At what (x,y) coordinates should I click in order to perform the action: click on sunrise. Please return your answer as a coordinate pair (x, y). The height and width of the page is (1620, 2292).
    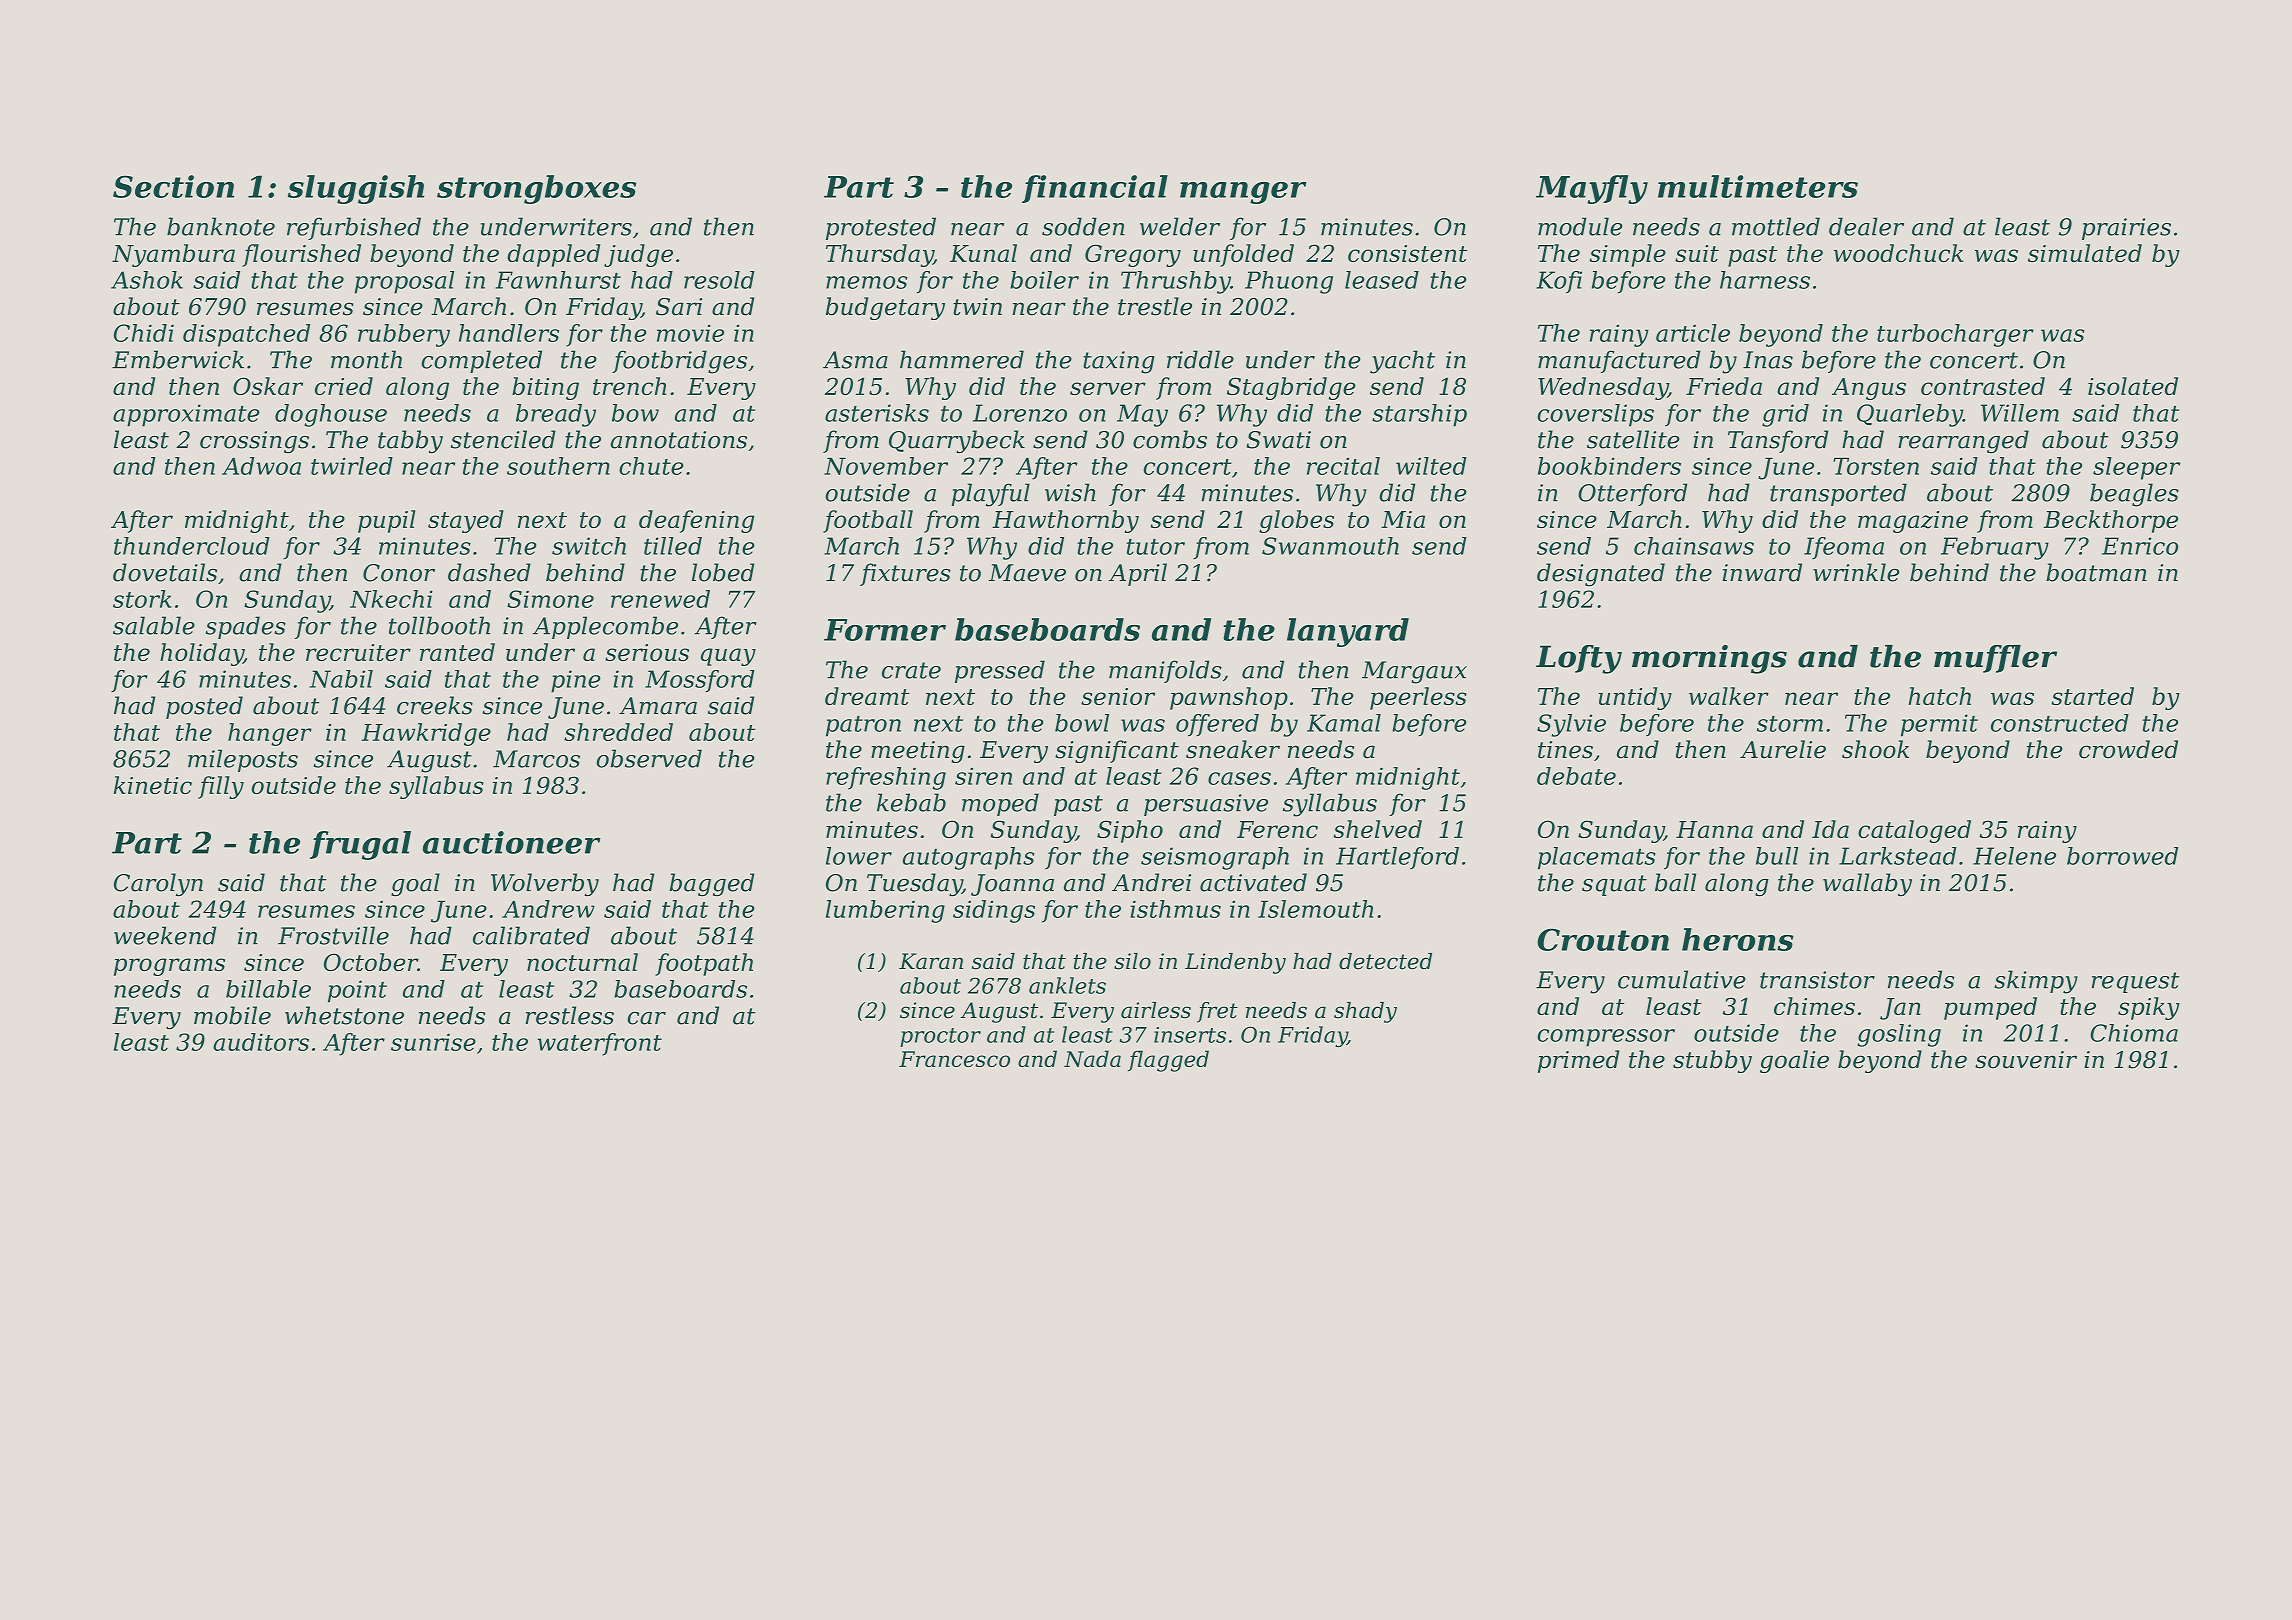
    Looking at the image, I should click on (433, 1042).
